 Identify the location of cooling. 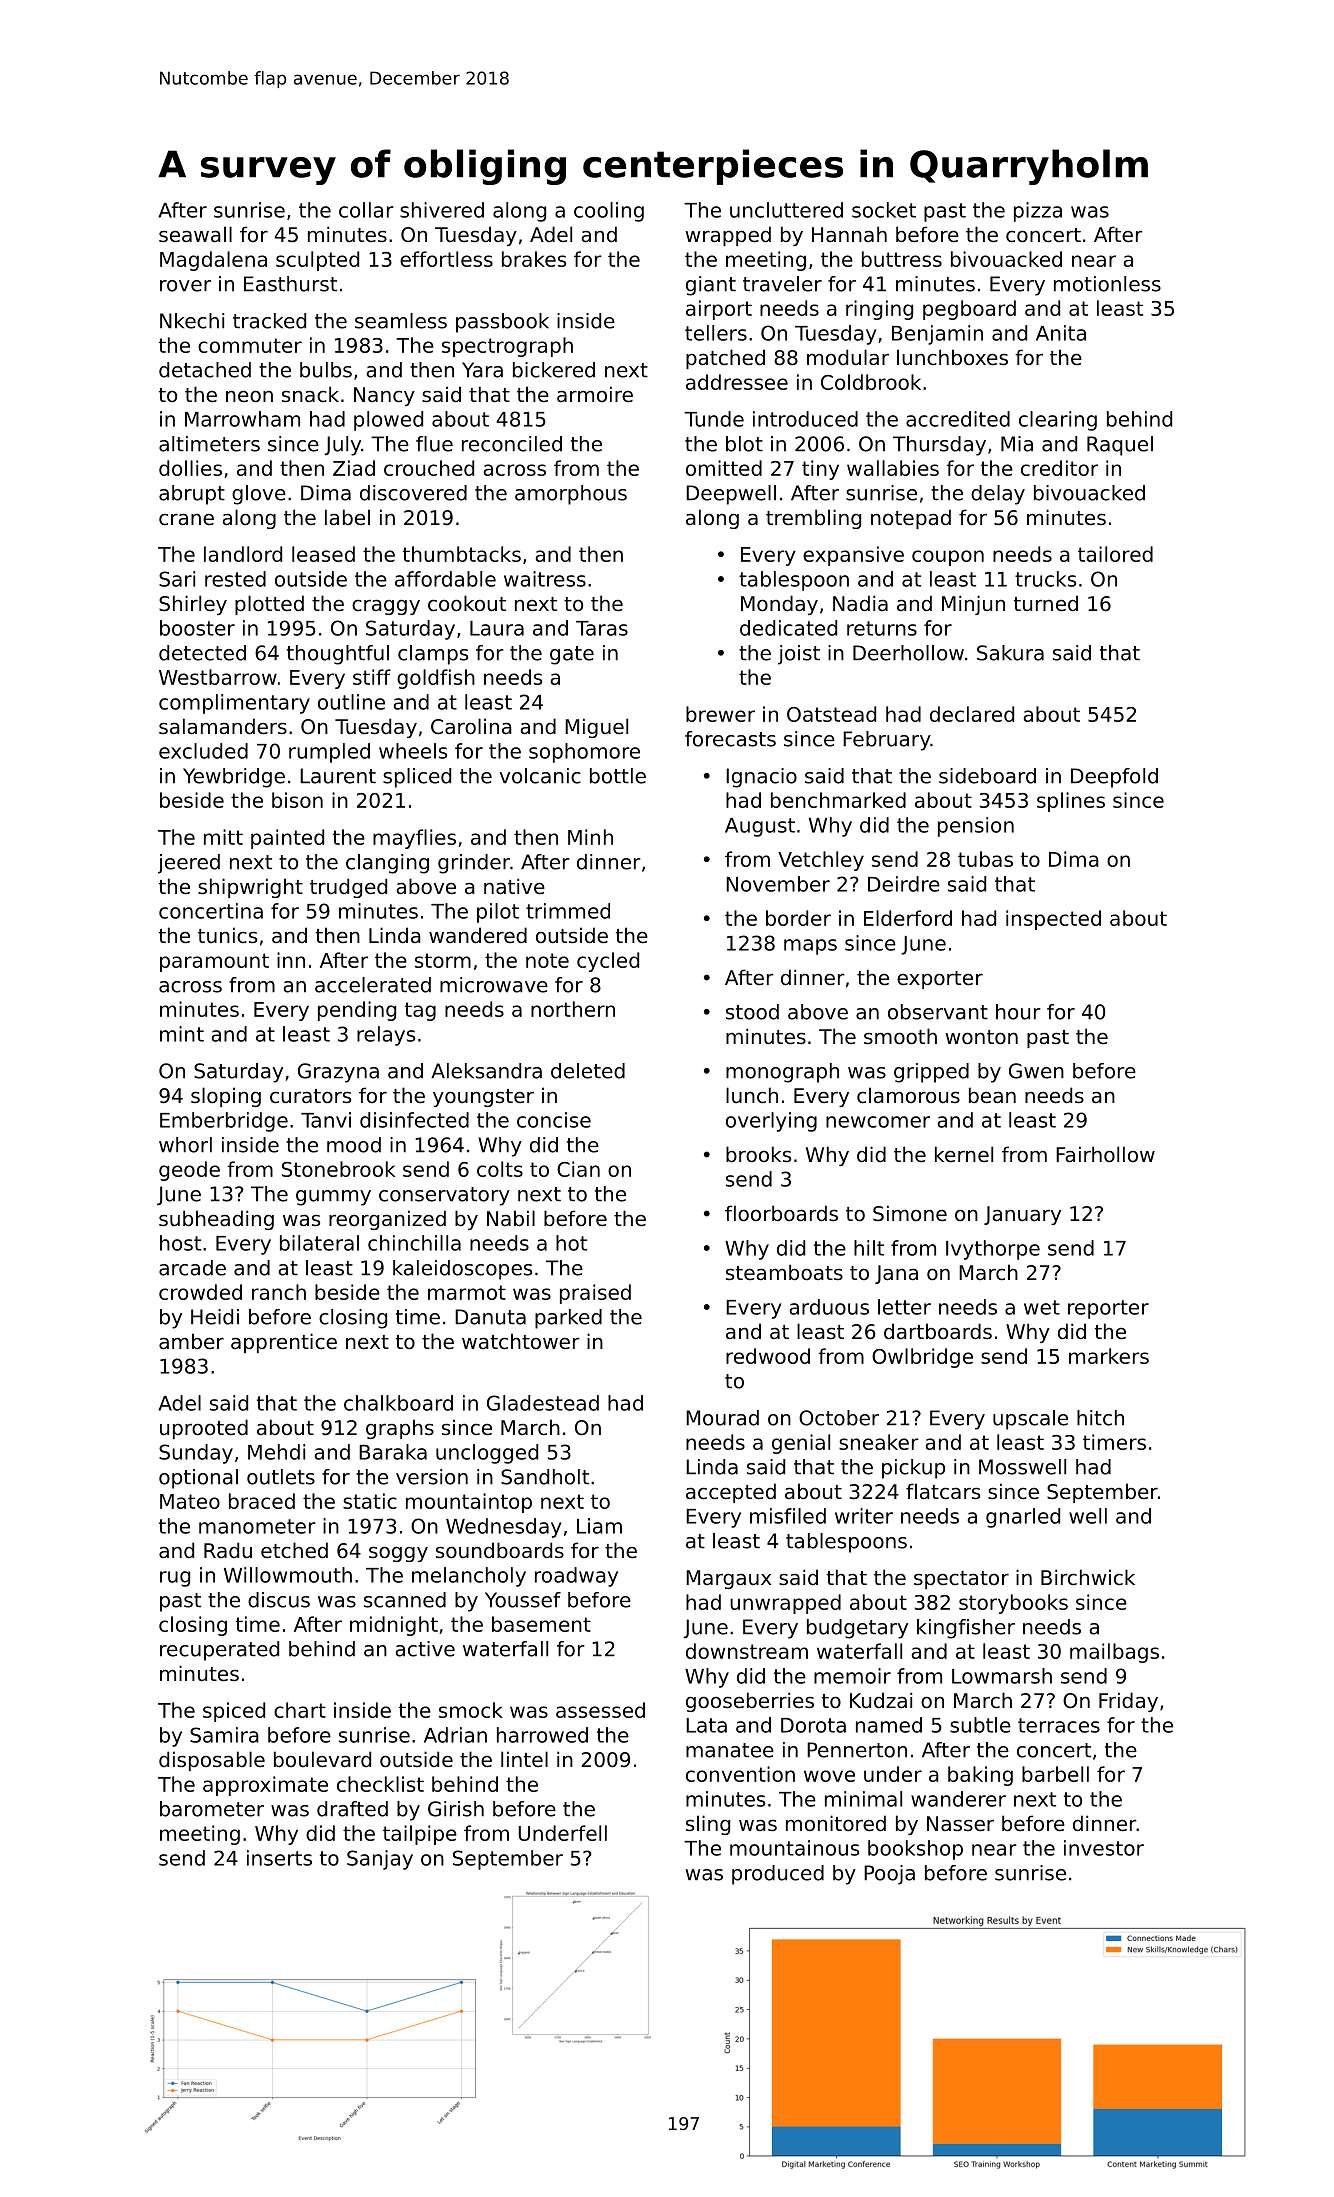
(609, 212).
